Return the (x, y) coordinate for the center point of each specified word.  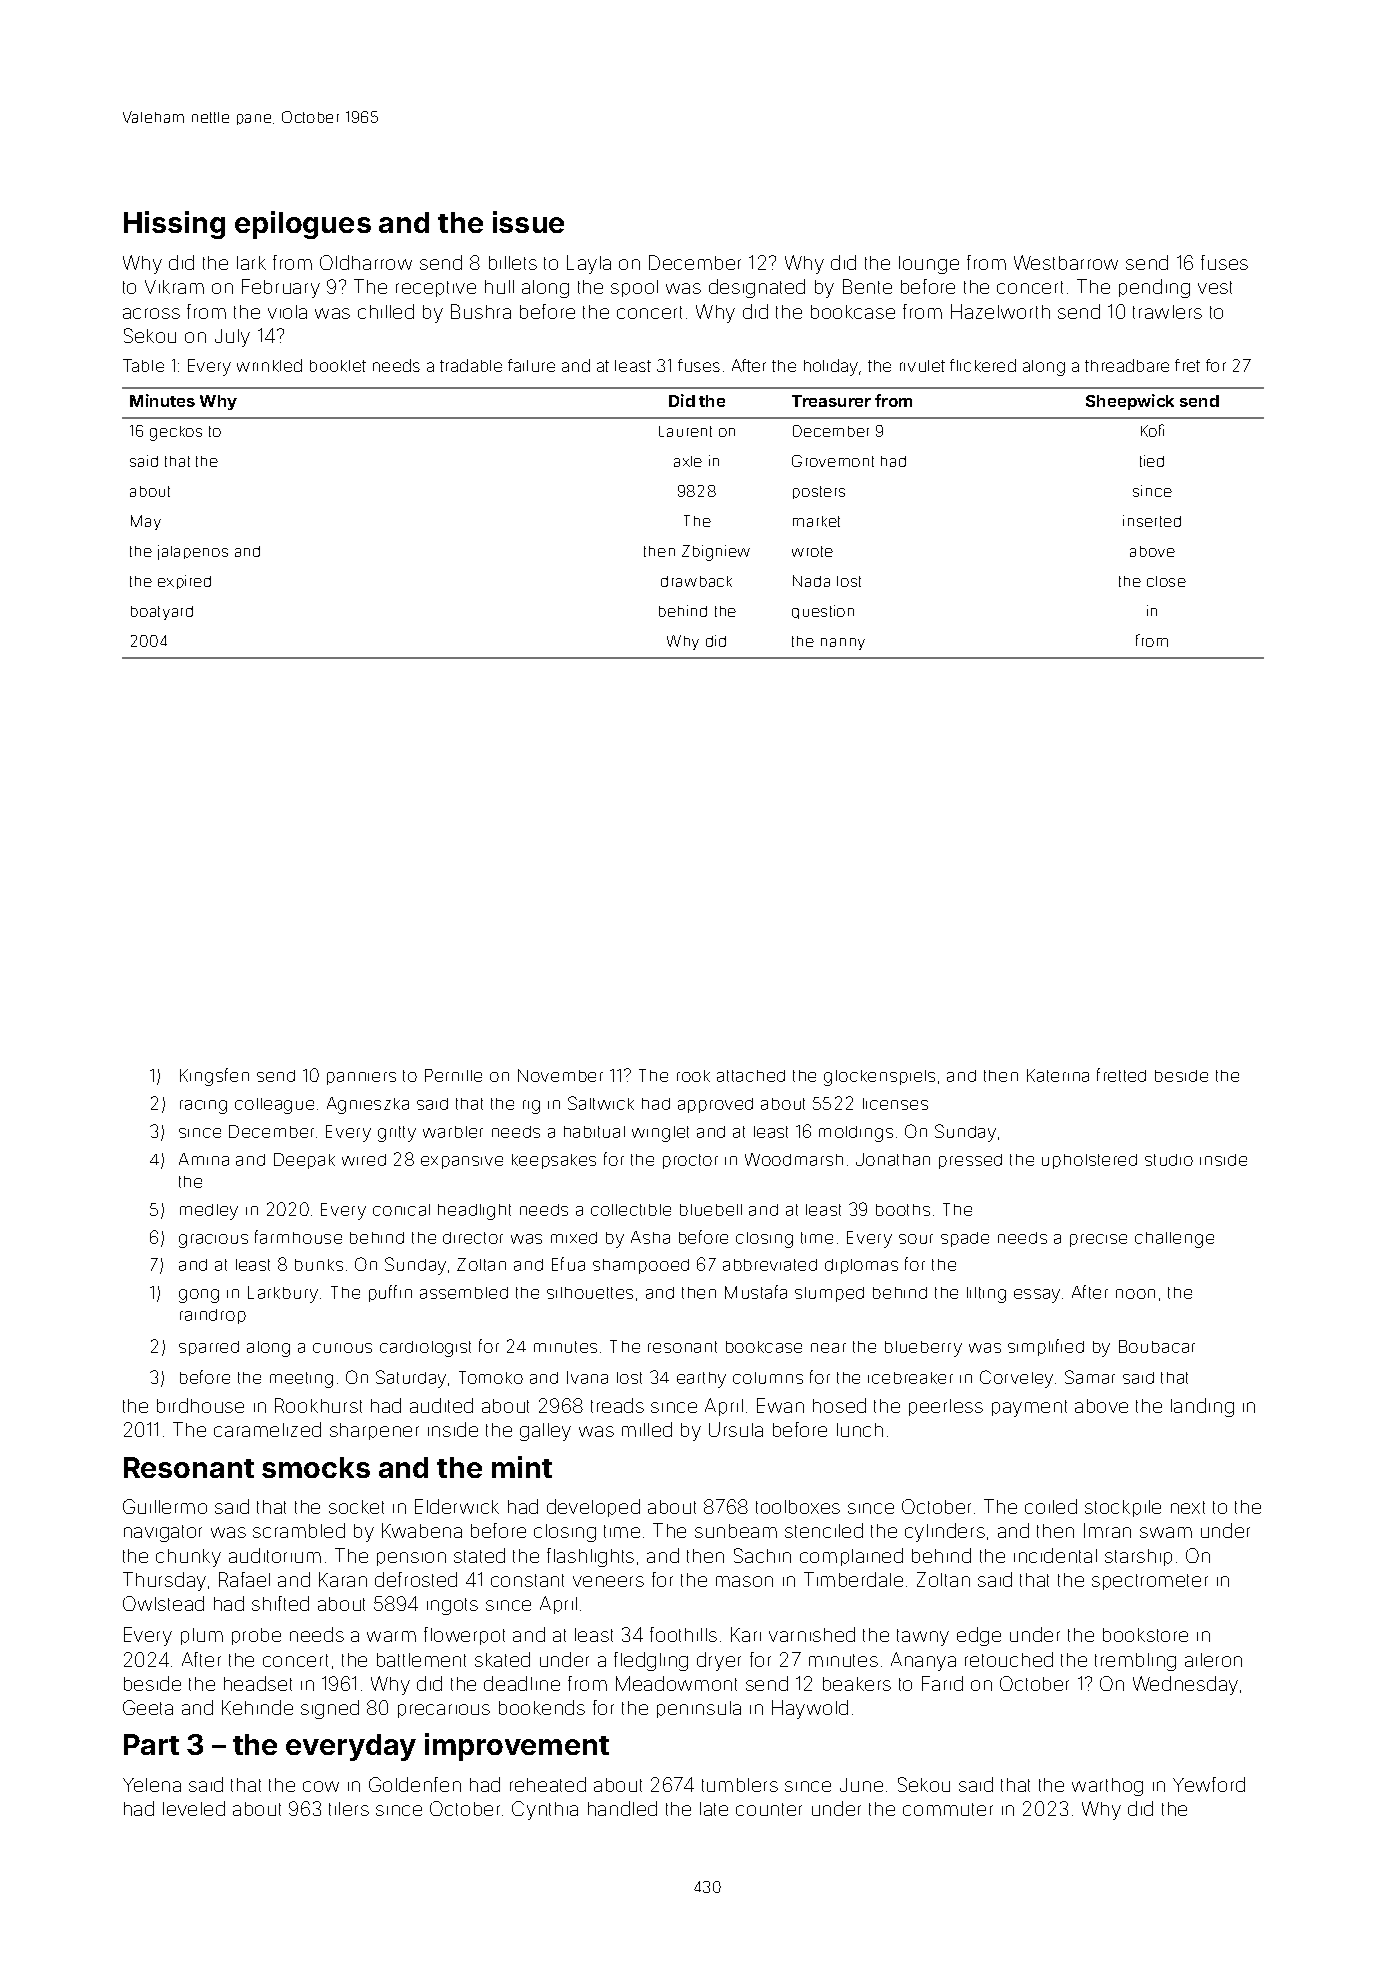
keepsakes (554, 1161)
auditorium (275, 1555)
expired (184, 582)
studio (1169, 1160)
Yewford (1209, 1784)
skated (502, 1659)
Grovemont (833, 461)
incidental (1055, 1555)
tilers (349, 1809)
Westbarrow (1066, 262)
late (714, 1809)
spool (634, 288)
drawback (696, 581)
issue (528, 222)
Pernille (453, 1075)
